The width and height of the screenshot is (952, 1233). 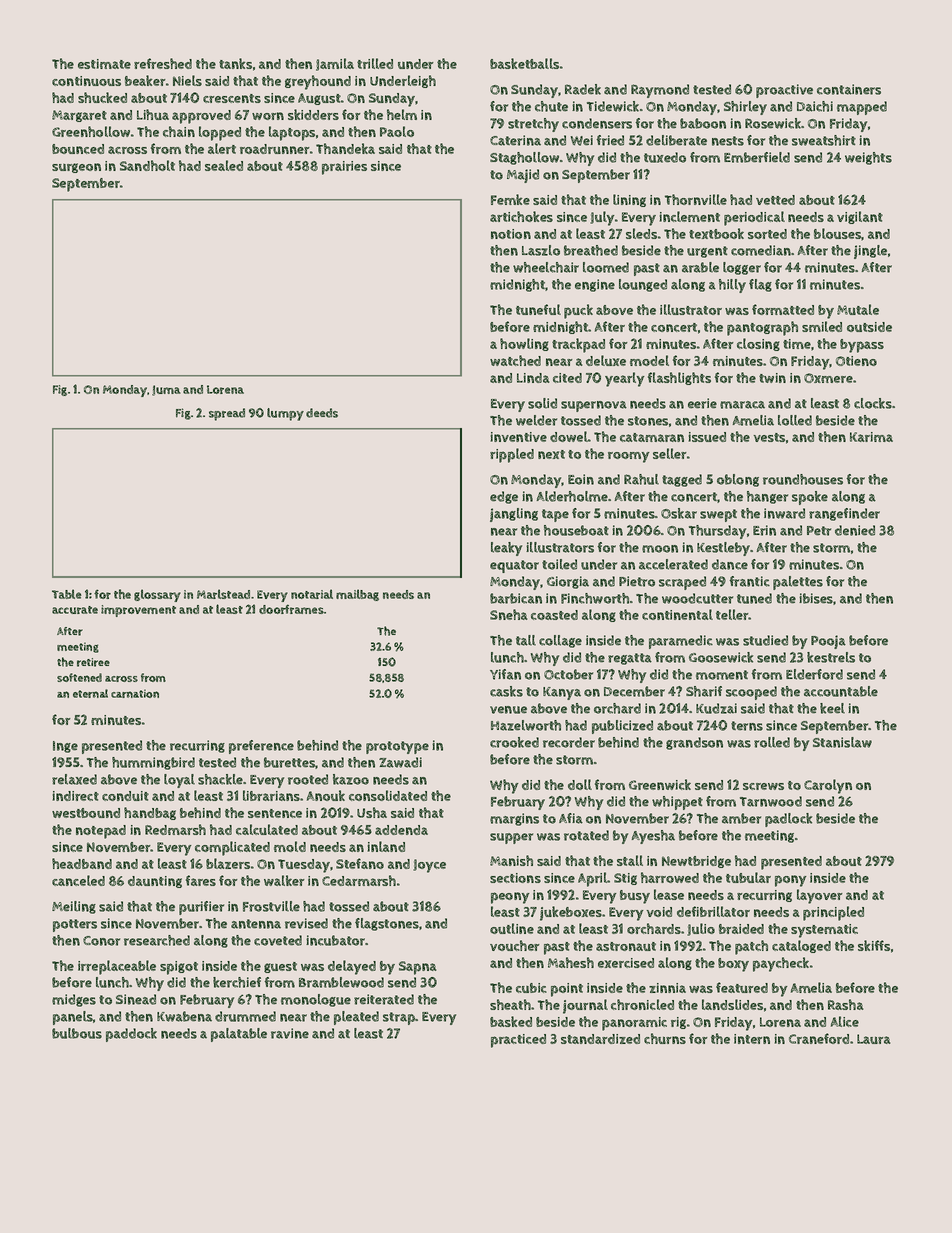 I want to click on trilled, so click(x=375, y=63).
